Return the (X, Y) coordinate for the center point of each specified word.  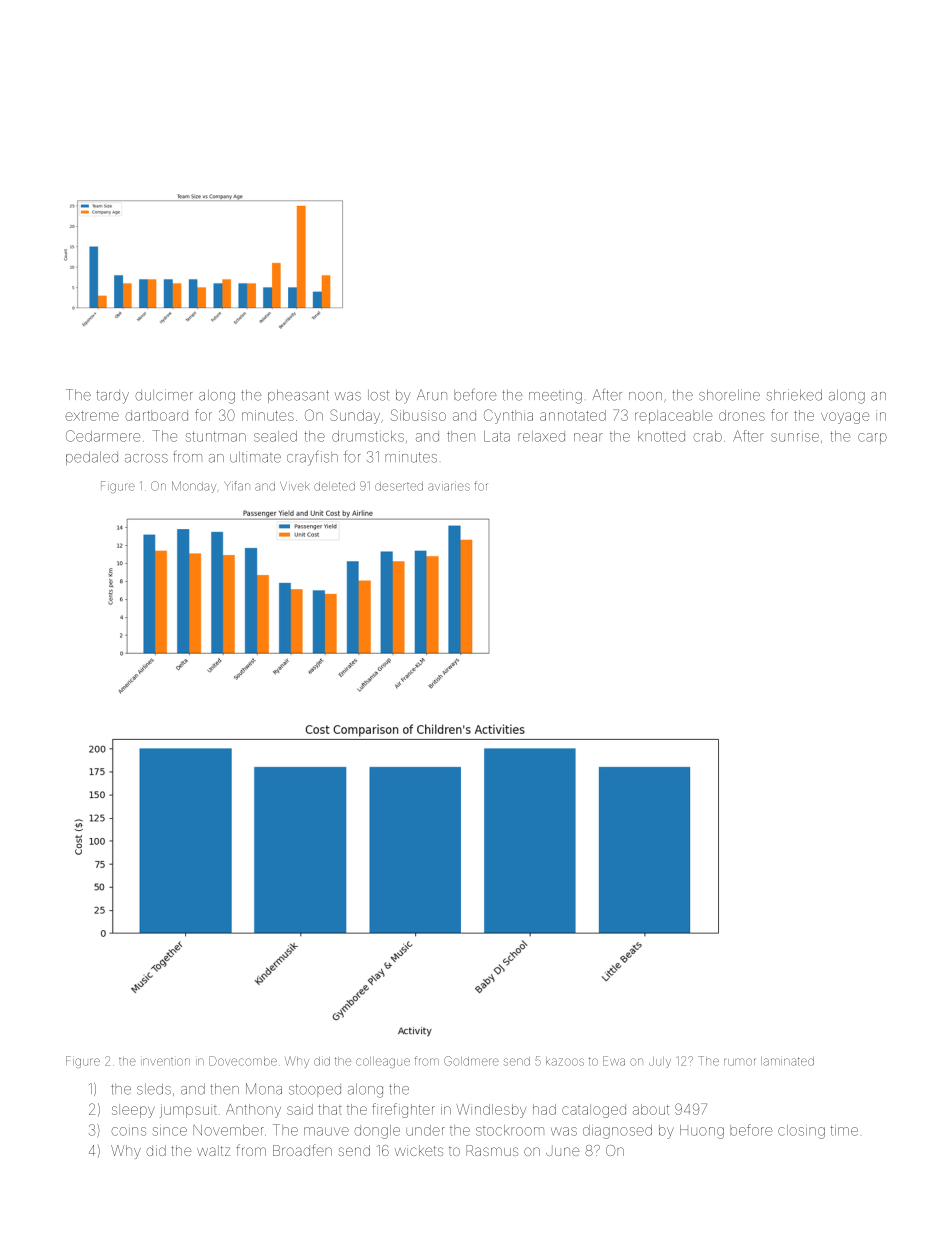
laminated (787, 1061)
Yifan (237, 486)
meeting (555, 396)
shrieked (794, 395)
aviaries (449, 487)
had (544, 1109)
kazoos (565, 1061)
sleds (154, 1089)
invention (165, 1062)
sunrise (795, 437)
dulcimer (164, 395)
